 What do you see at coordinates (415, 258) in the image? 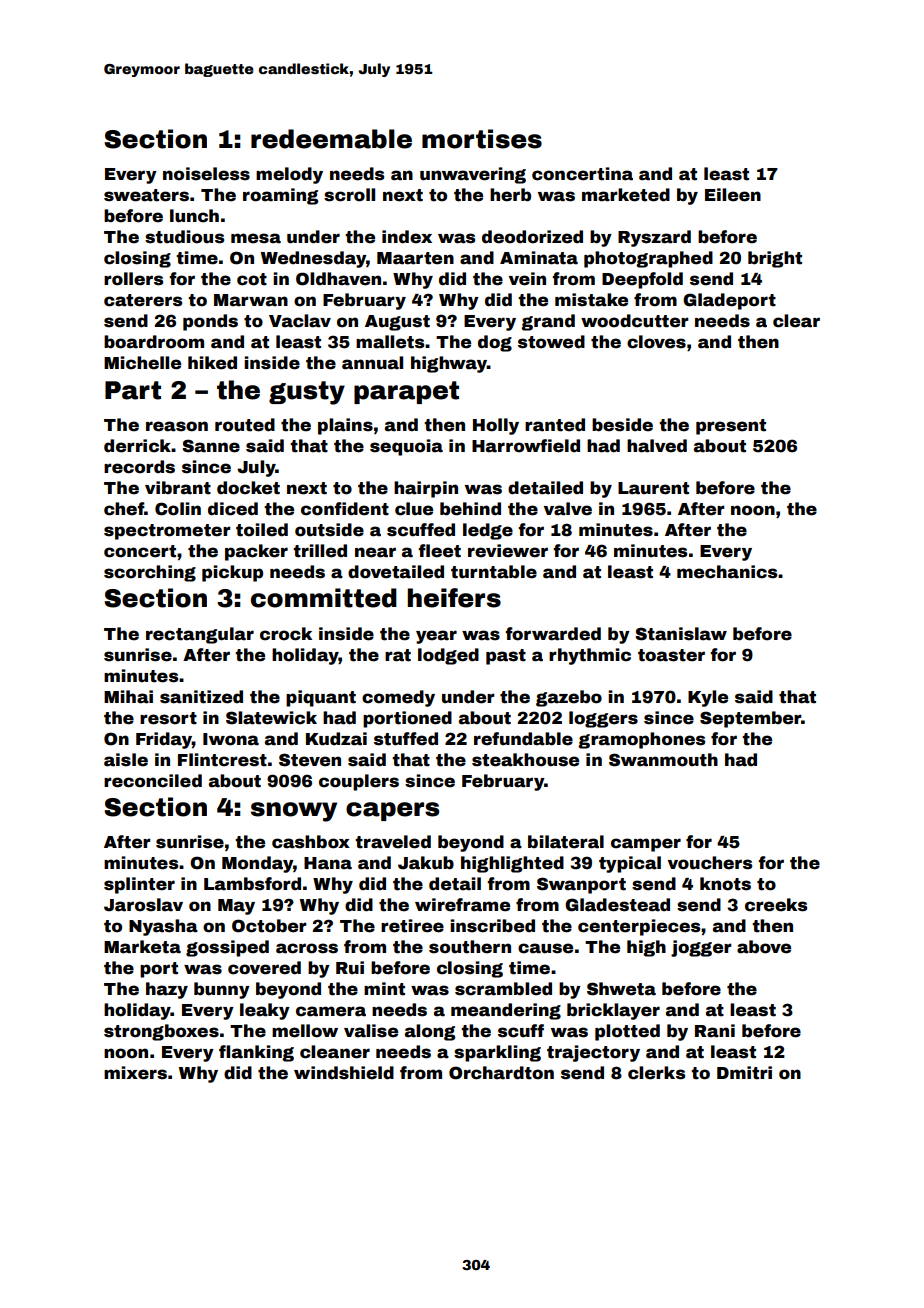
I see `Maarten` at bounding box center [415, 258].
